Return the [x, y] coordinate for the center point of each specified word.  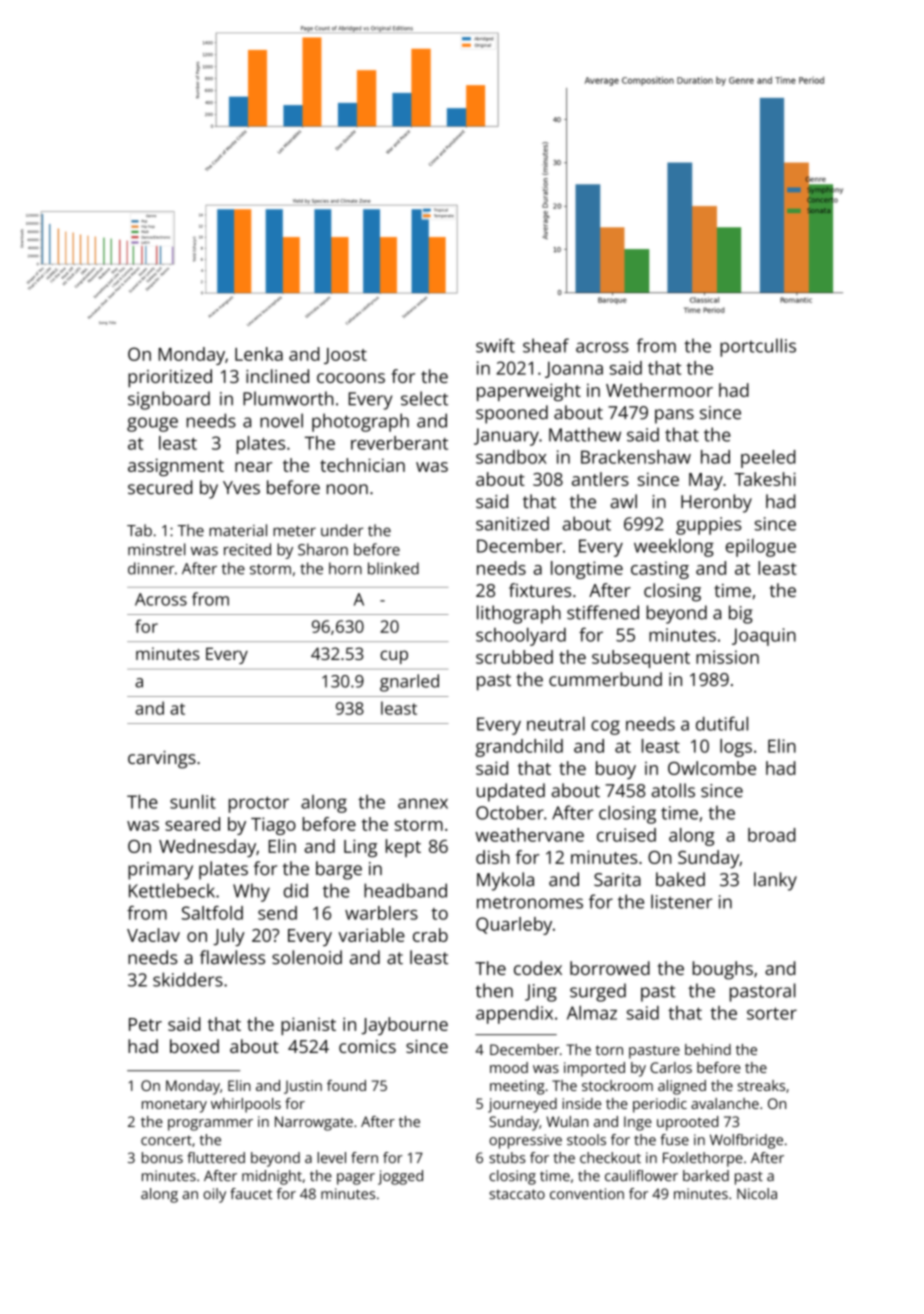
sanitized [512, 523]
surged [598, 992]
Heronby [716, 503]
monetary [174, 1106]
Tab [139, 530]
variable [371, 935]
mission [727, 657]
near [254, 467]
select [424, 398]
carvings [162, 760]
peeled [768, 459]
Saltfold [212, 913]
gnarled [409, 683]
